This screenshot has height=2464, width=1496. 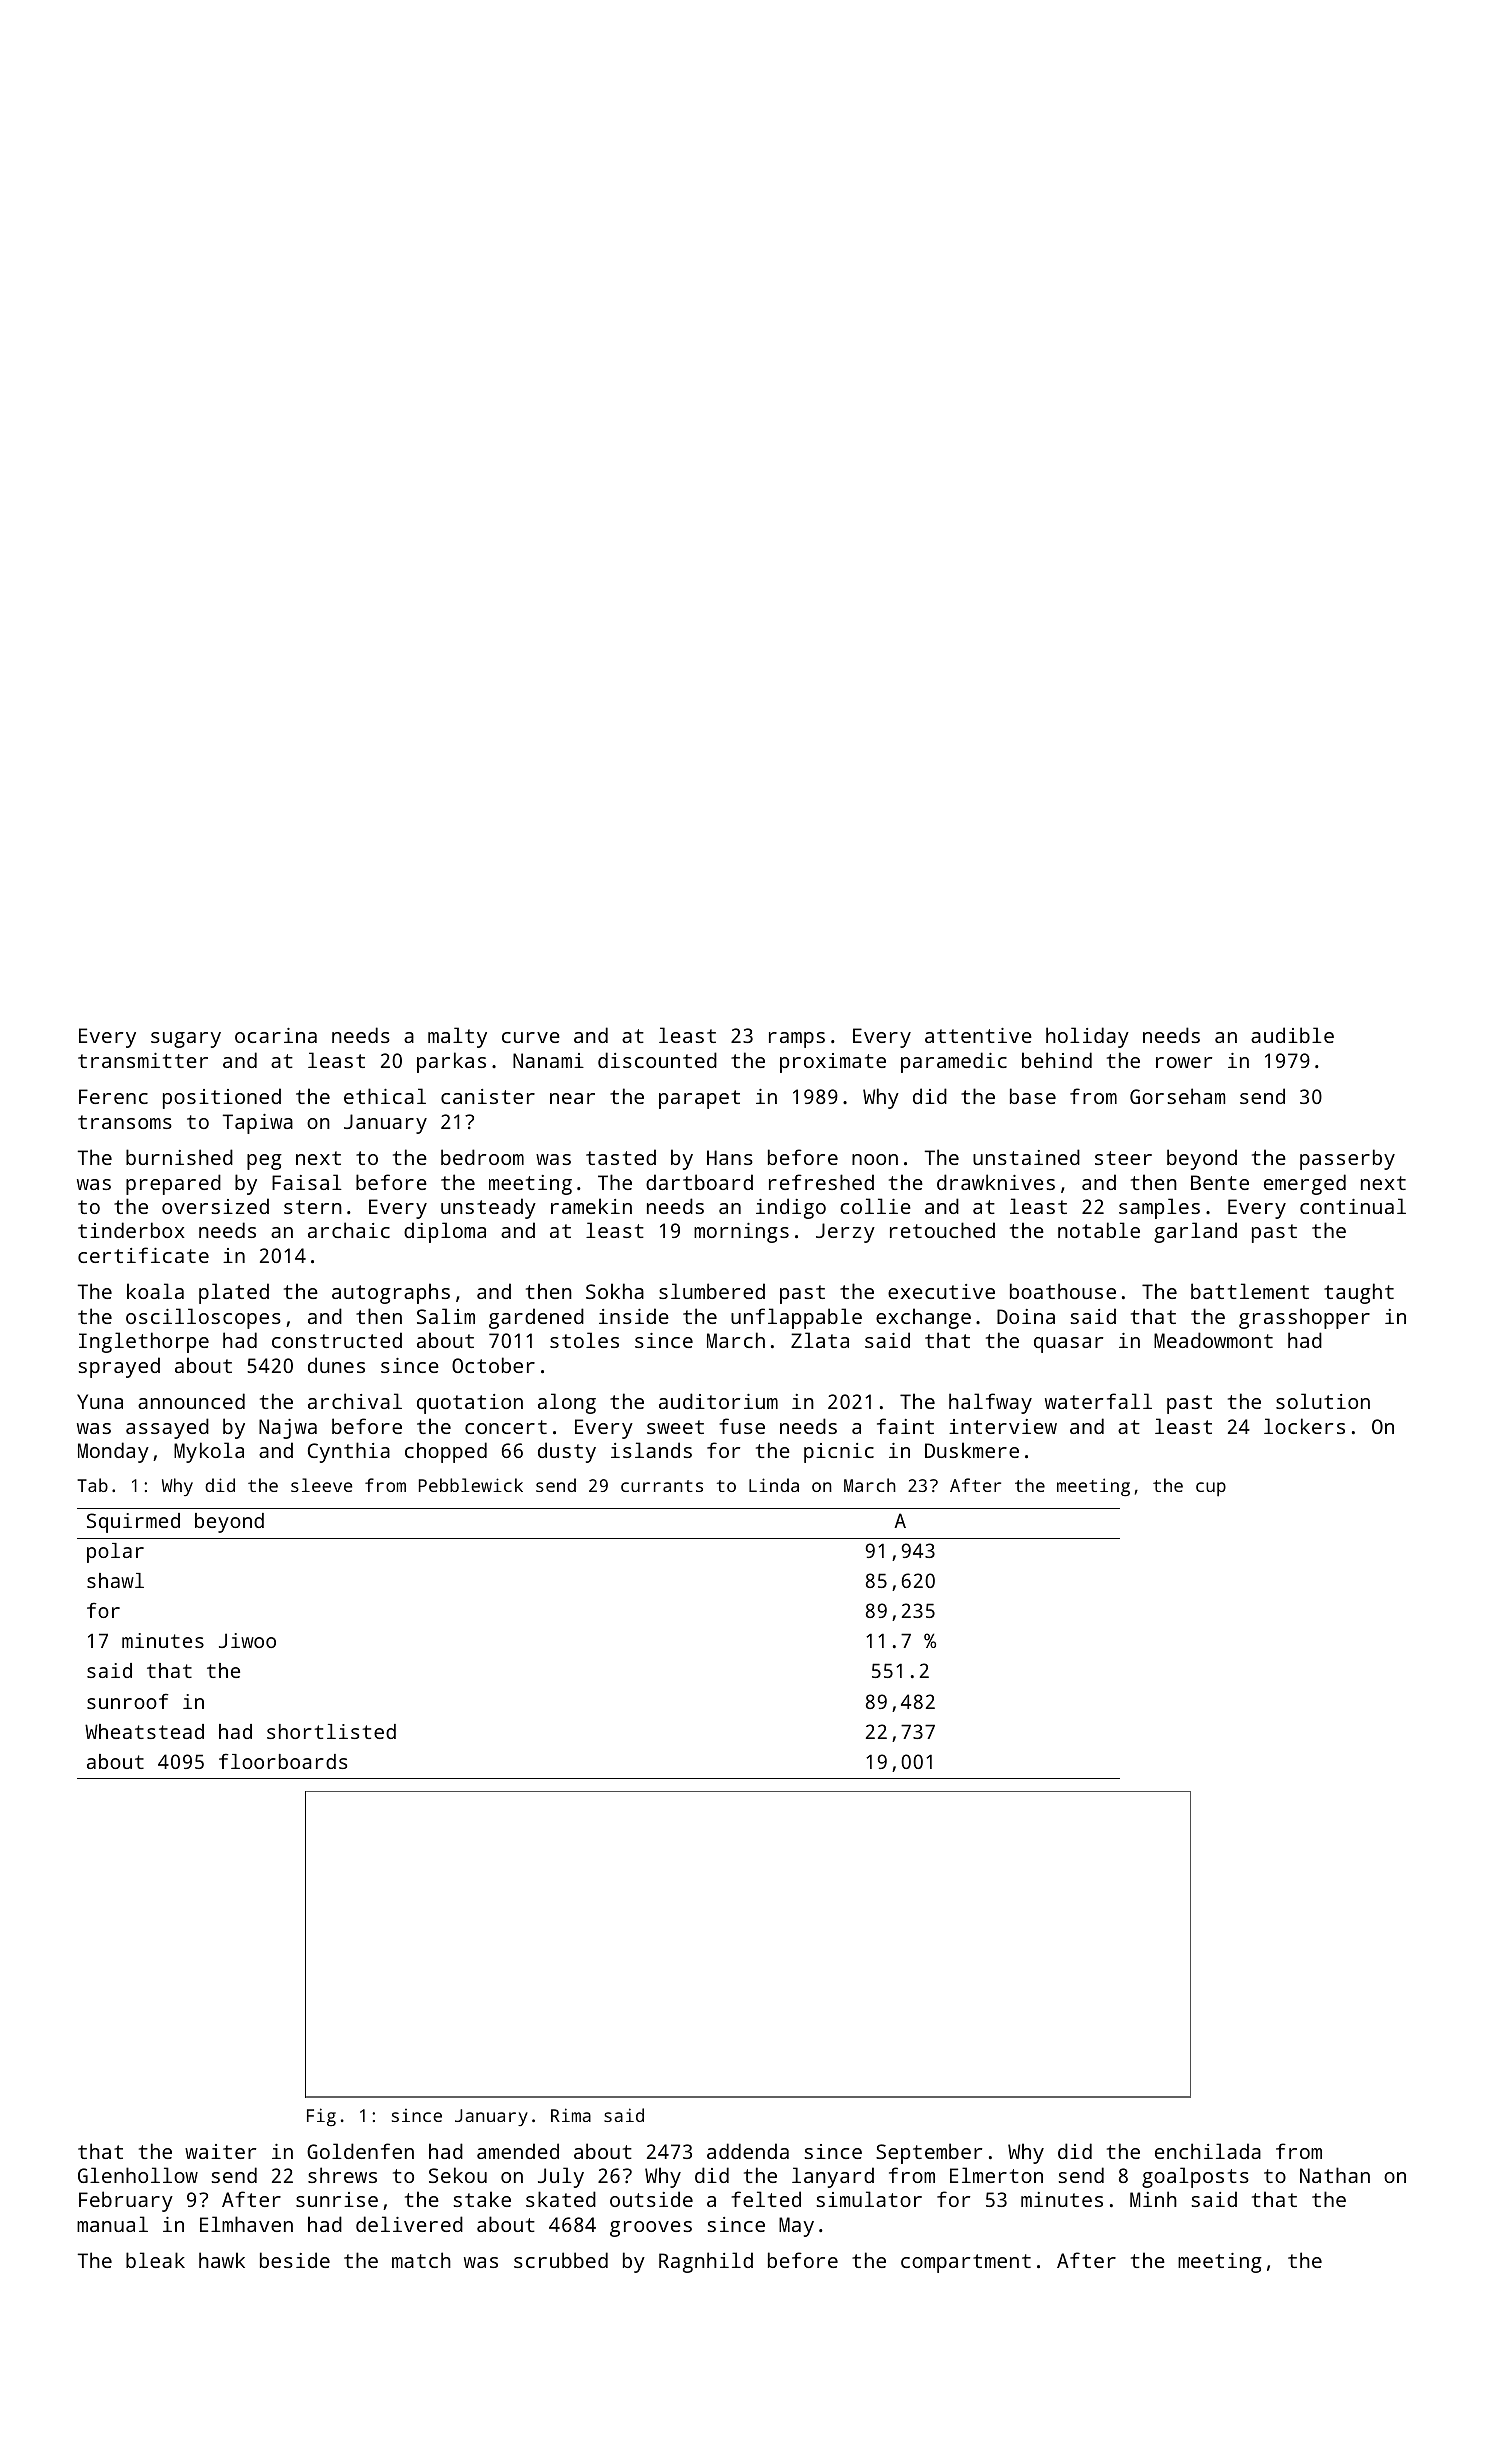 What do you see at coordinates (321, 2117) in the screenshot?
I see `Fig` at bounding box center [321, 2117].
